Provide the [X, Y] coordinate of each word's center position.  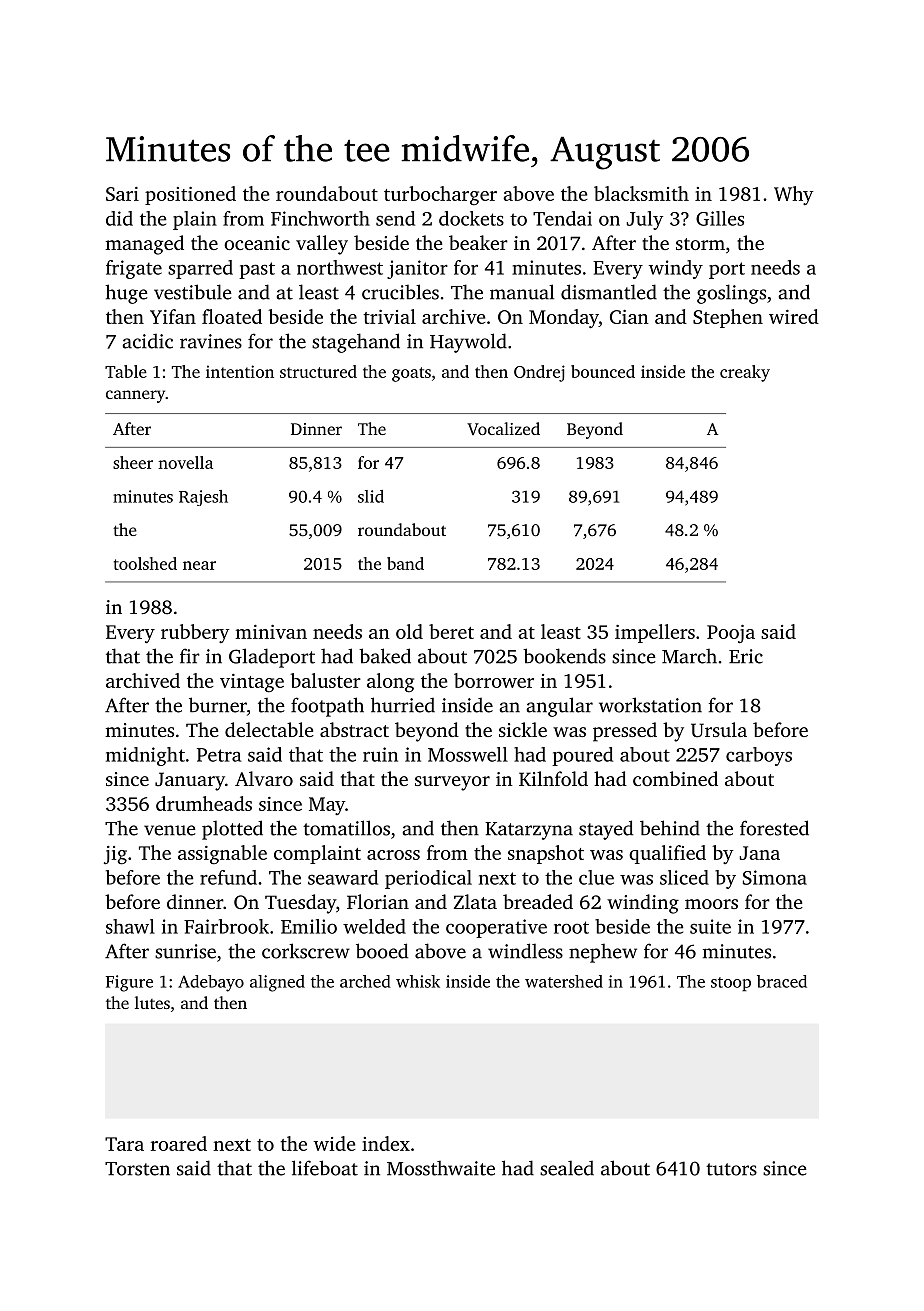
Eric [746, 656]
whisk [418, 981]
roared [179, 1143]
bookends [564, 656]
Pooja [731, 634]
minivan [271, 632]
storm [700, 244]
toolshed [145, 563]
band [405, 563]
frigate [134, 269]
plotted [232, 830]
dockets [471, 218]
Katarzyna [529, 831]
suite [710, 926]
